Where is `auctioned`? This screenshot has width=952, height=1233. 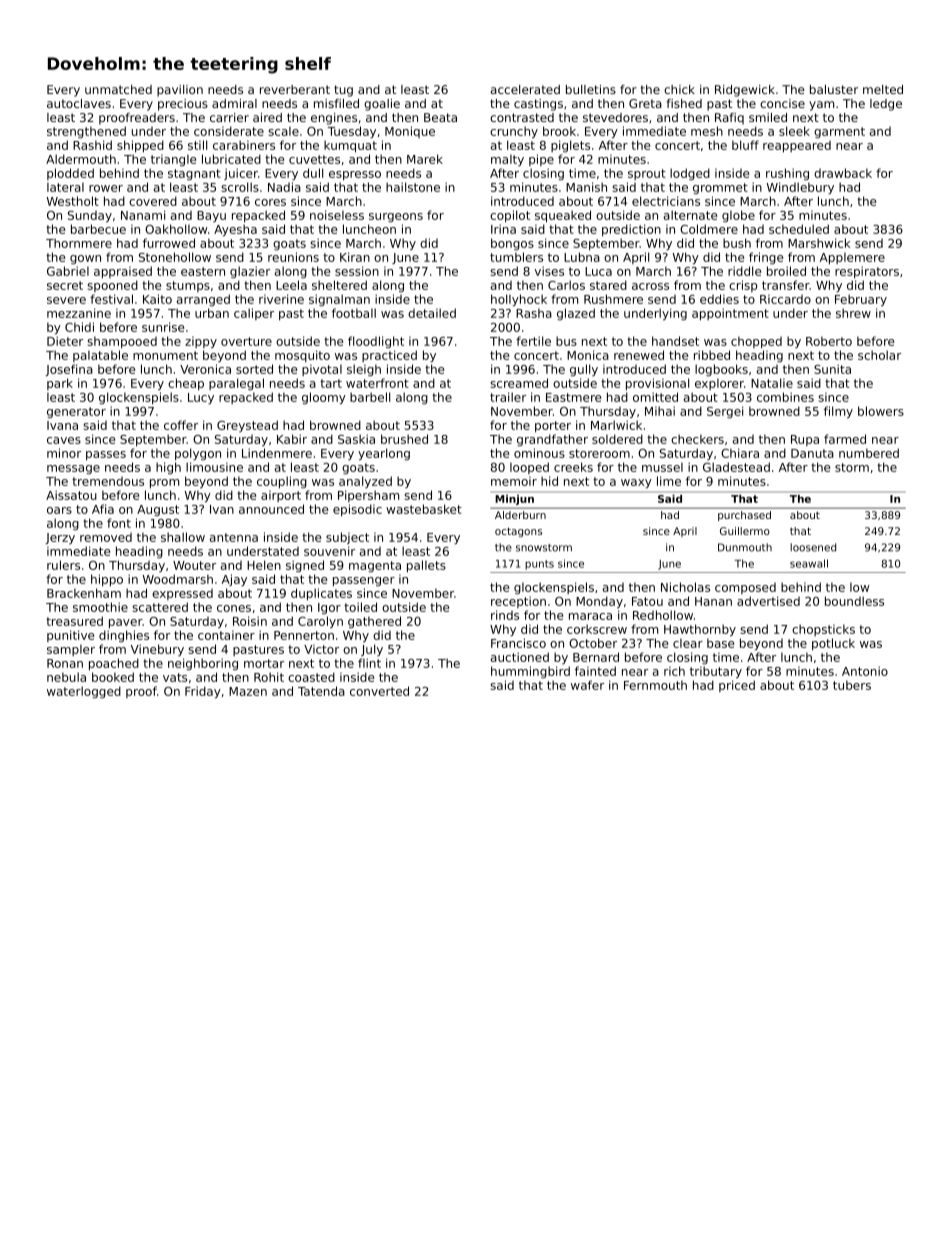
auctioned is located at coordinates (520, 657).
